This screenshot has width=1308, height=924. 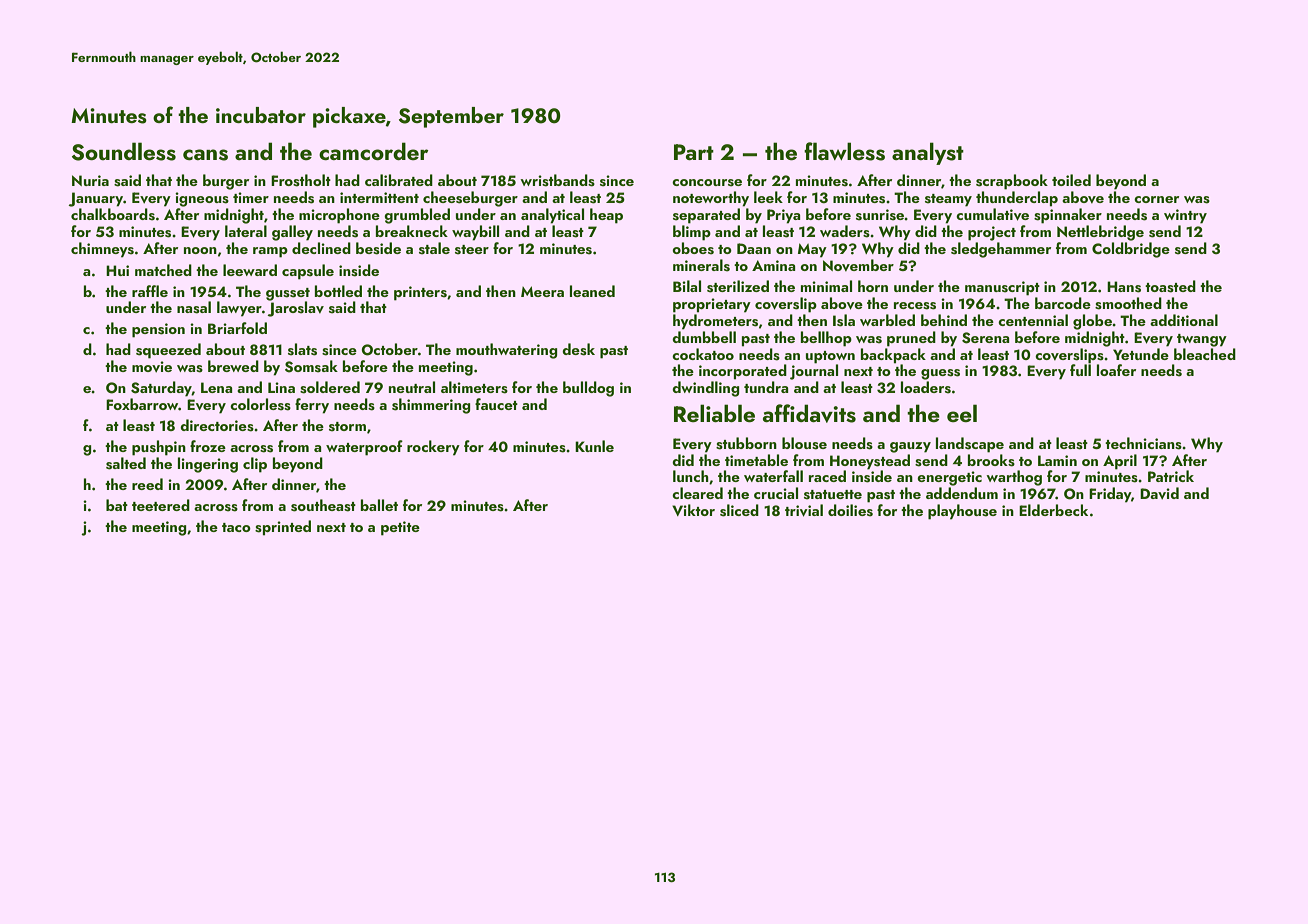 I want to click on Part, so click(x=694, y=152).
